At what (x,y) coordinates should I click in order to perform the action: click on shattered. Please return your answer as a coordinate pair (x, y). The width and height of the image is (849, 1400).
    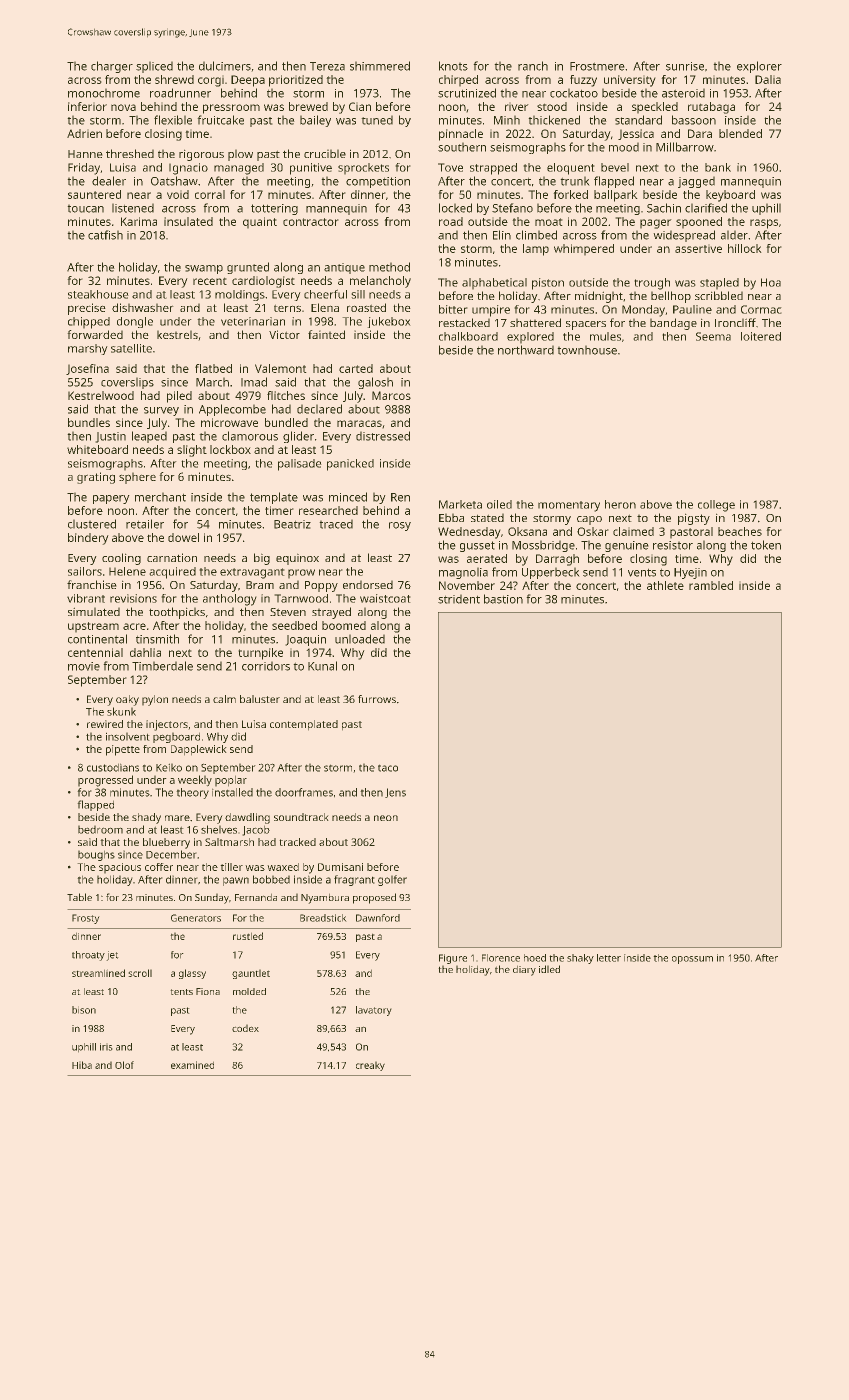
    Looking at the image, I should click on (535, 322).
